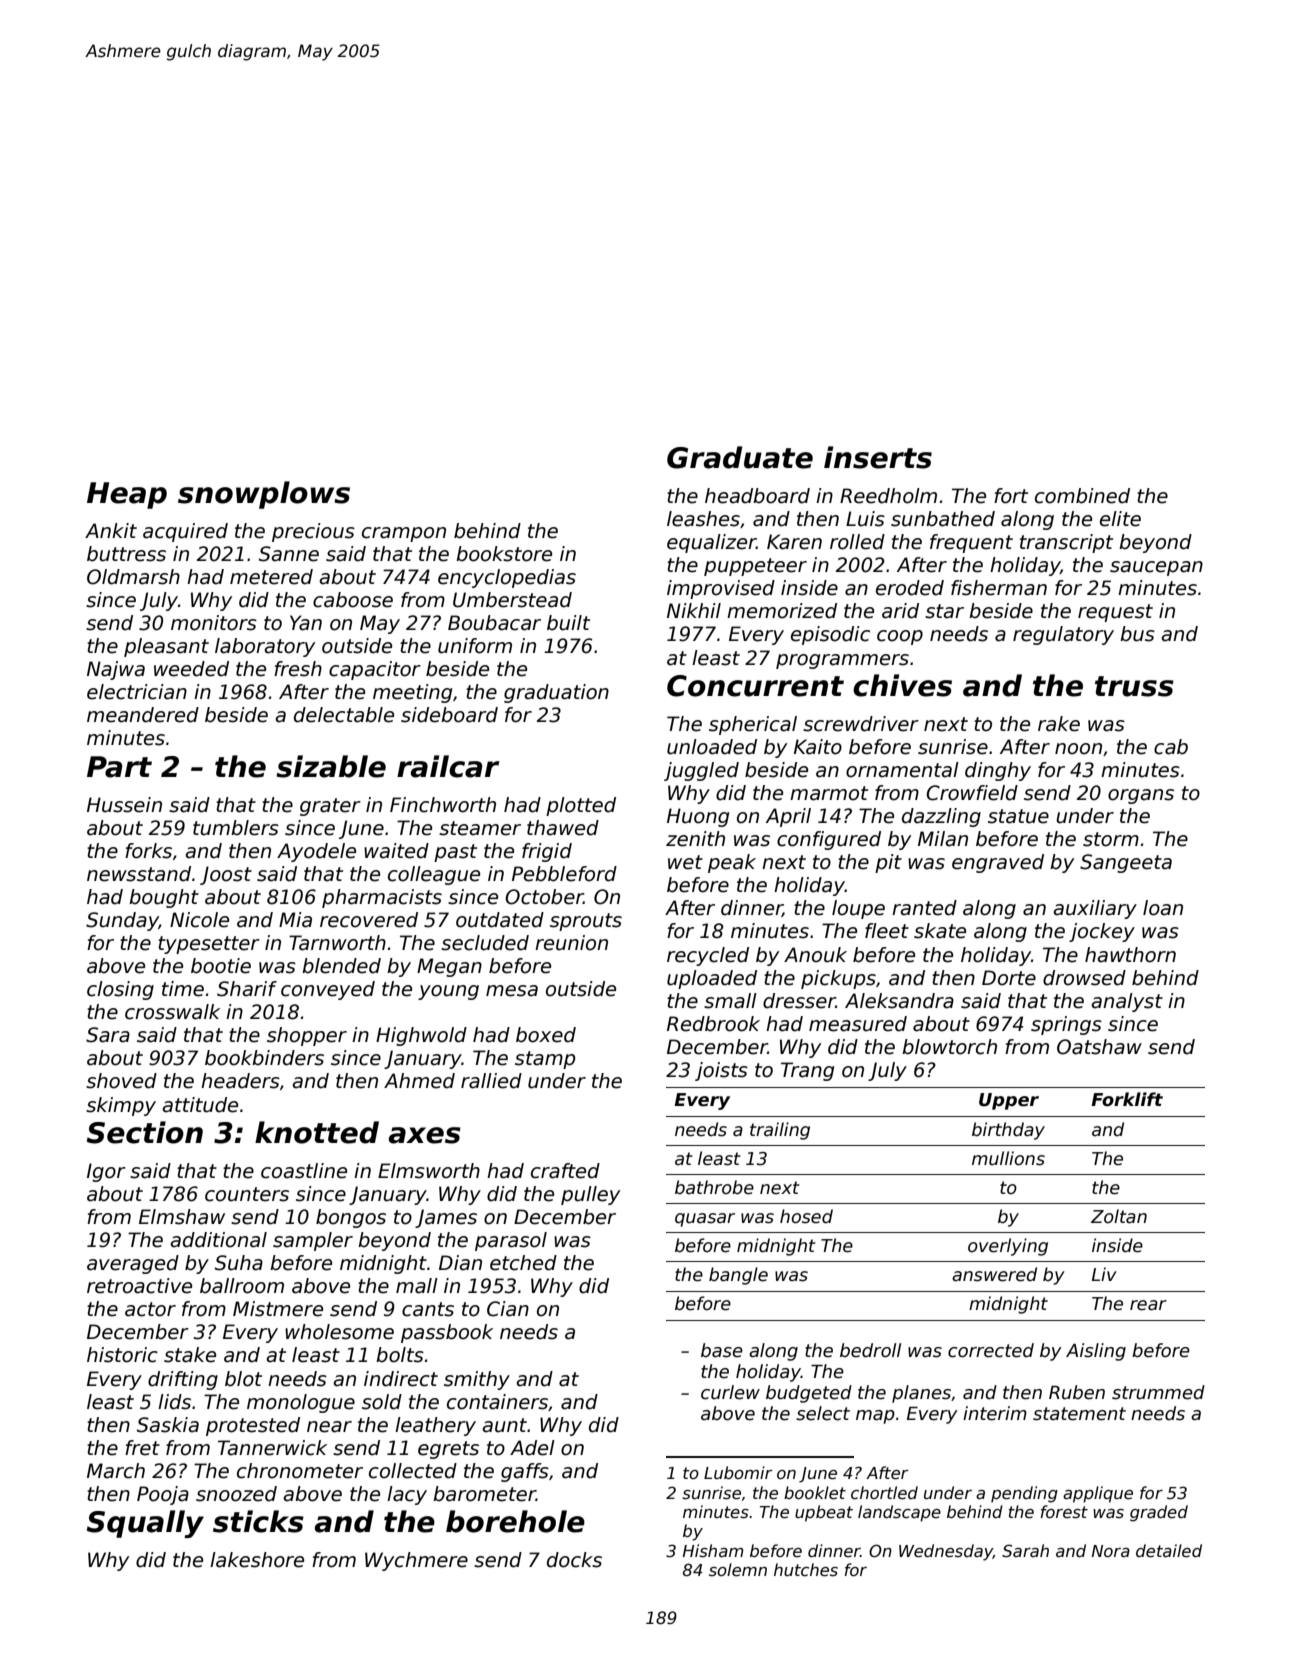 The image size is (1291, 1671). I want to click on combined, so click(1082, 496).
